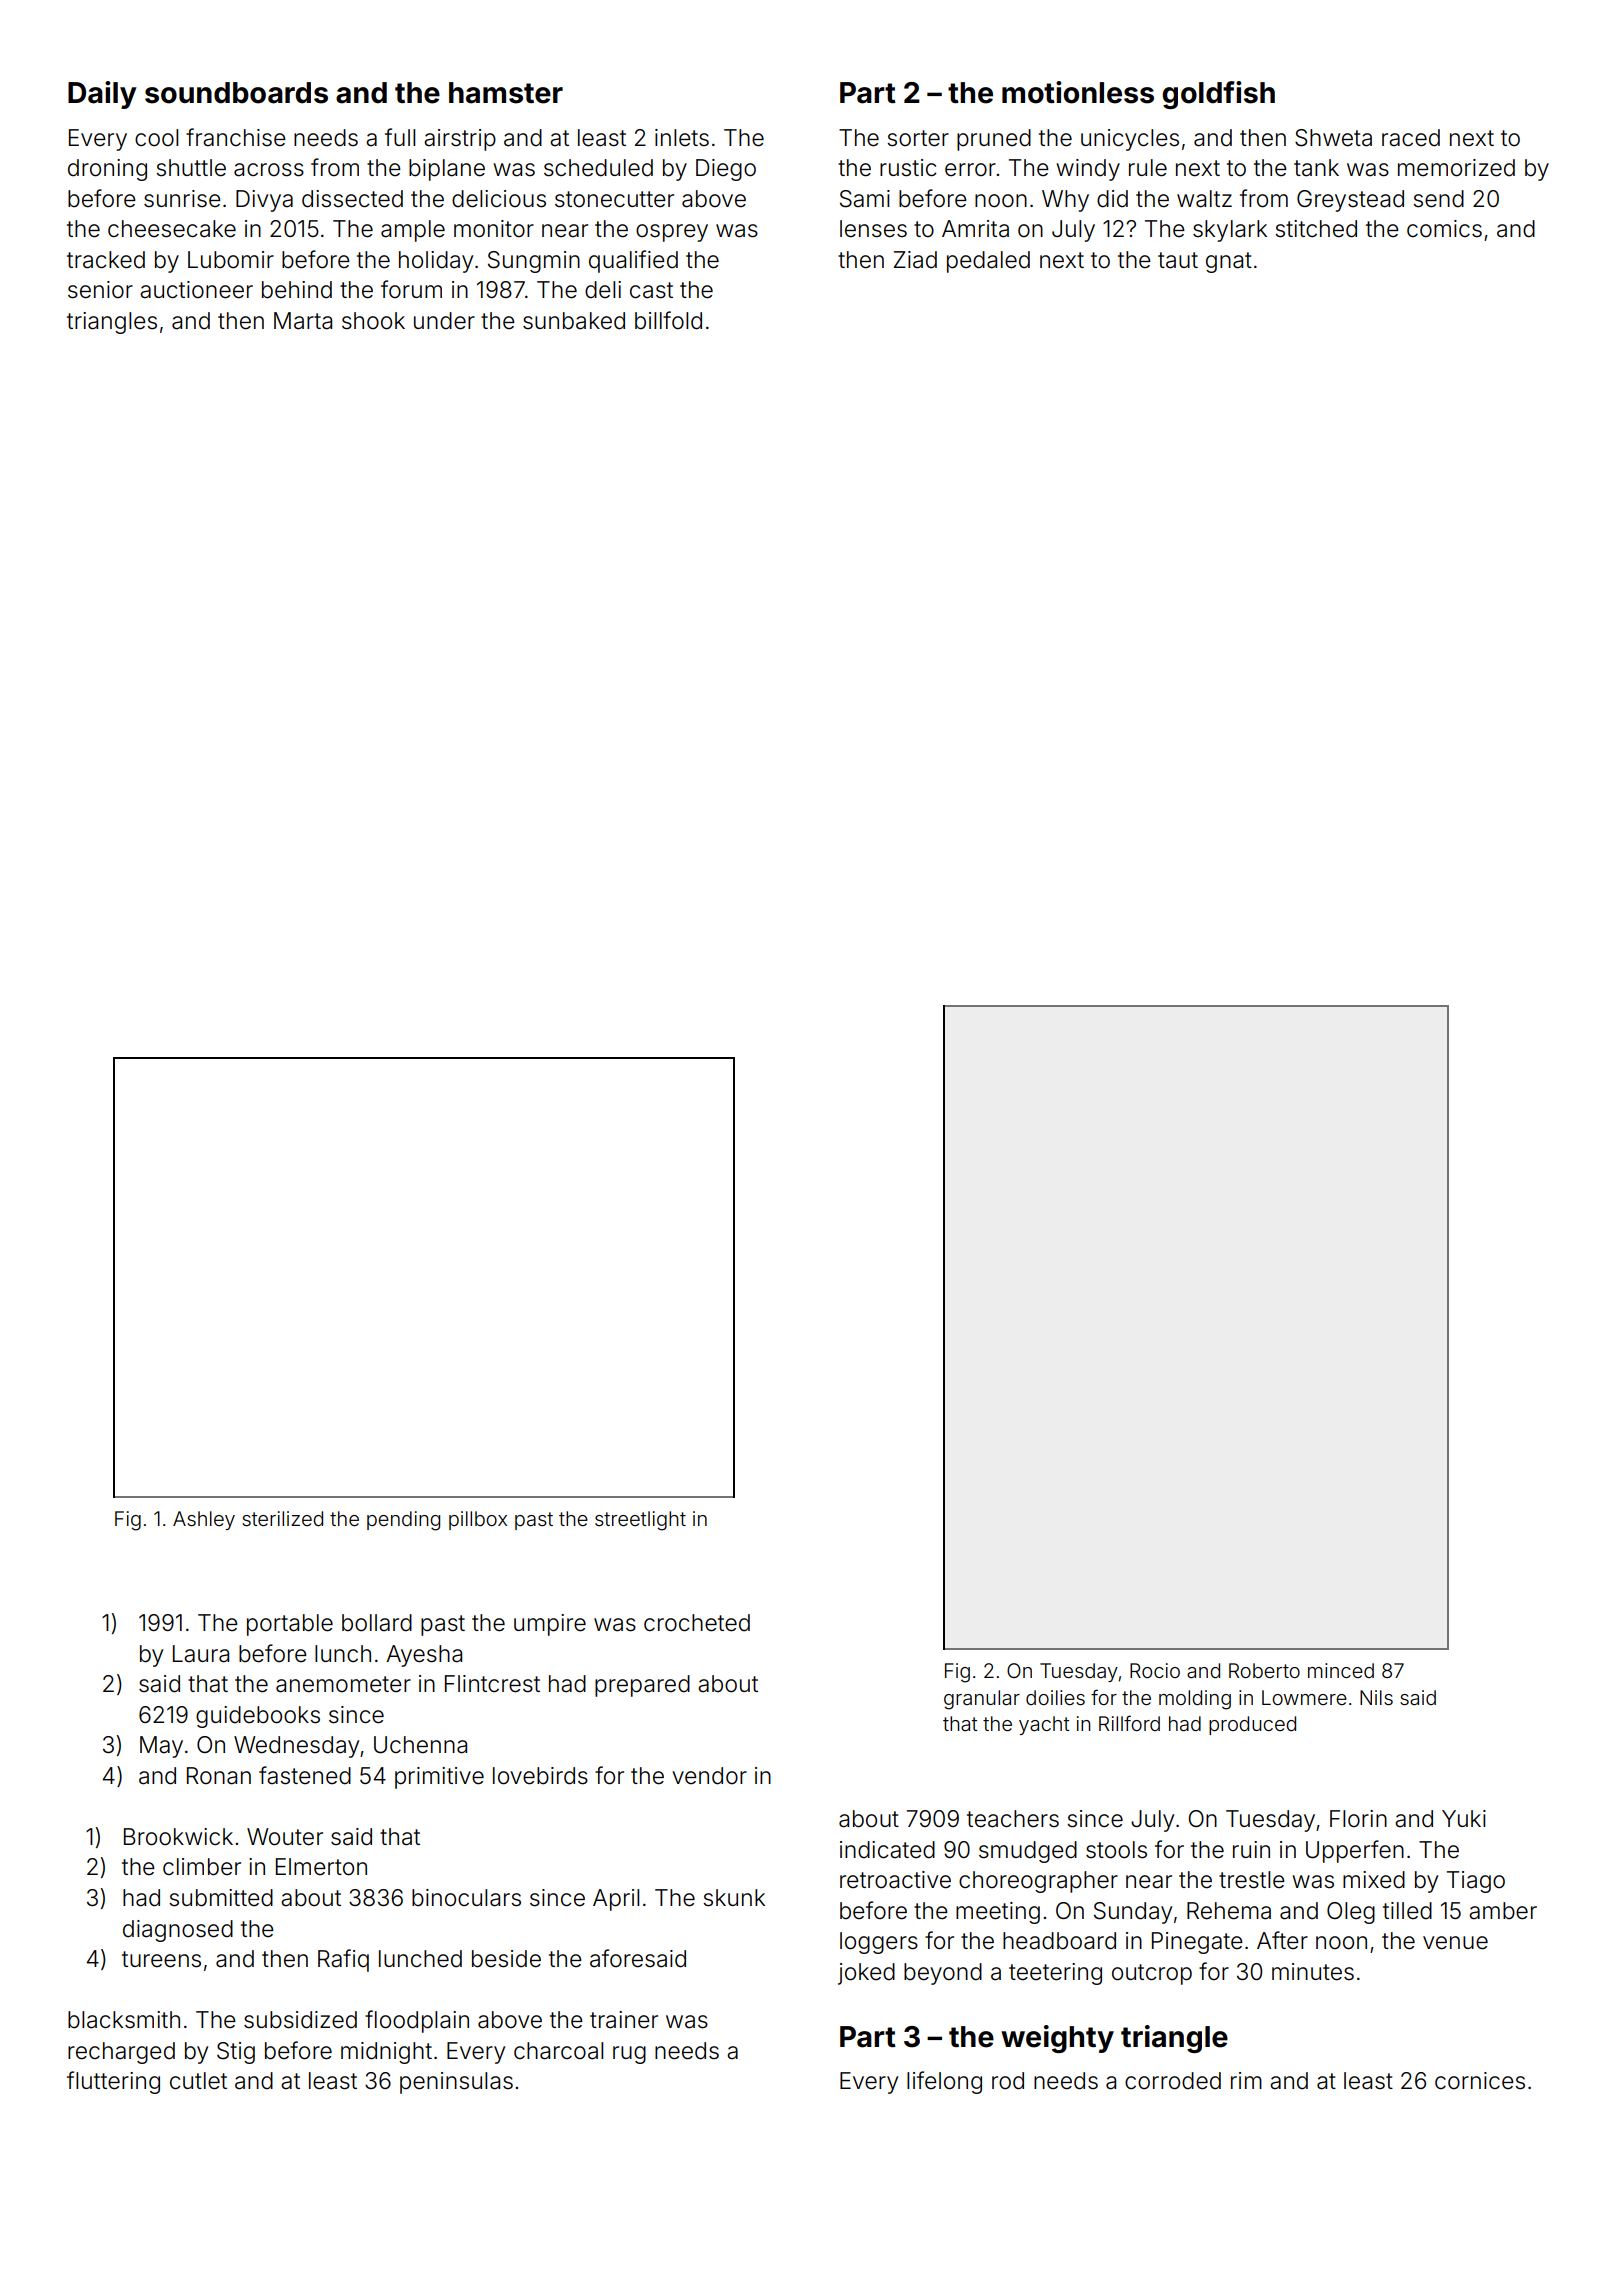 The height and width of the screenshot is (2292, 1620). I want to click on Daily, so click(102, 95).
